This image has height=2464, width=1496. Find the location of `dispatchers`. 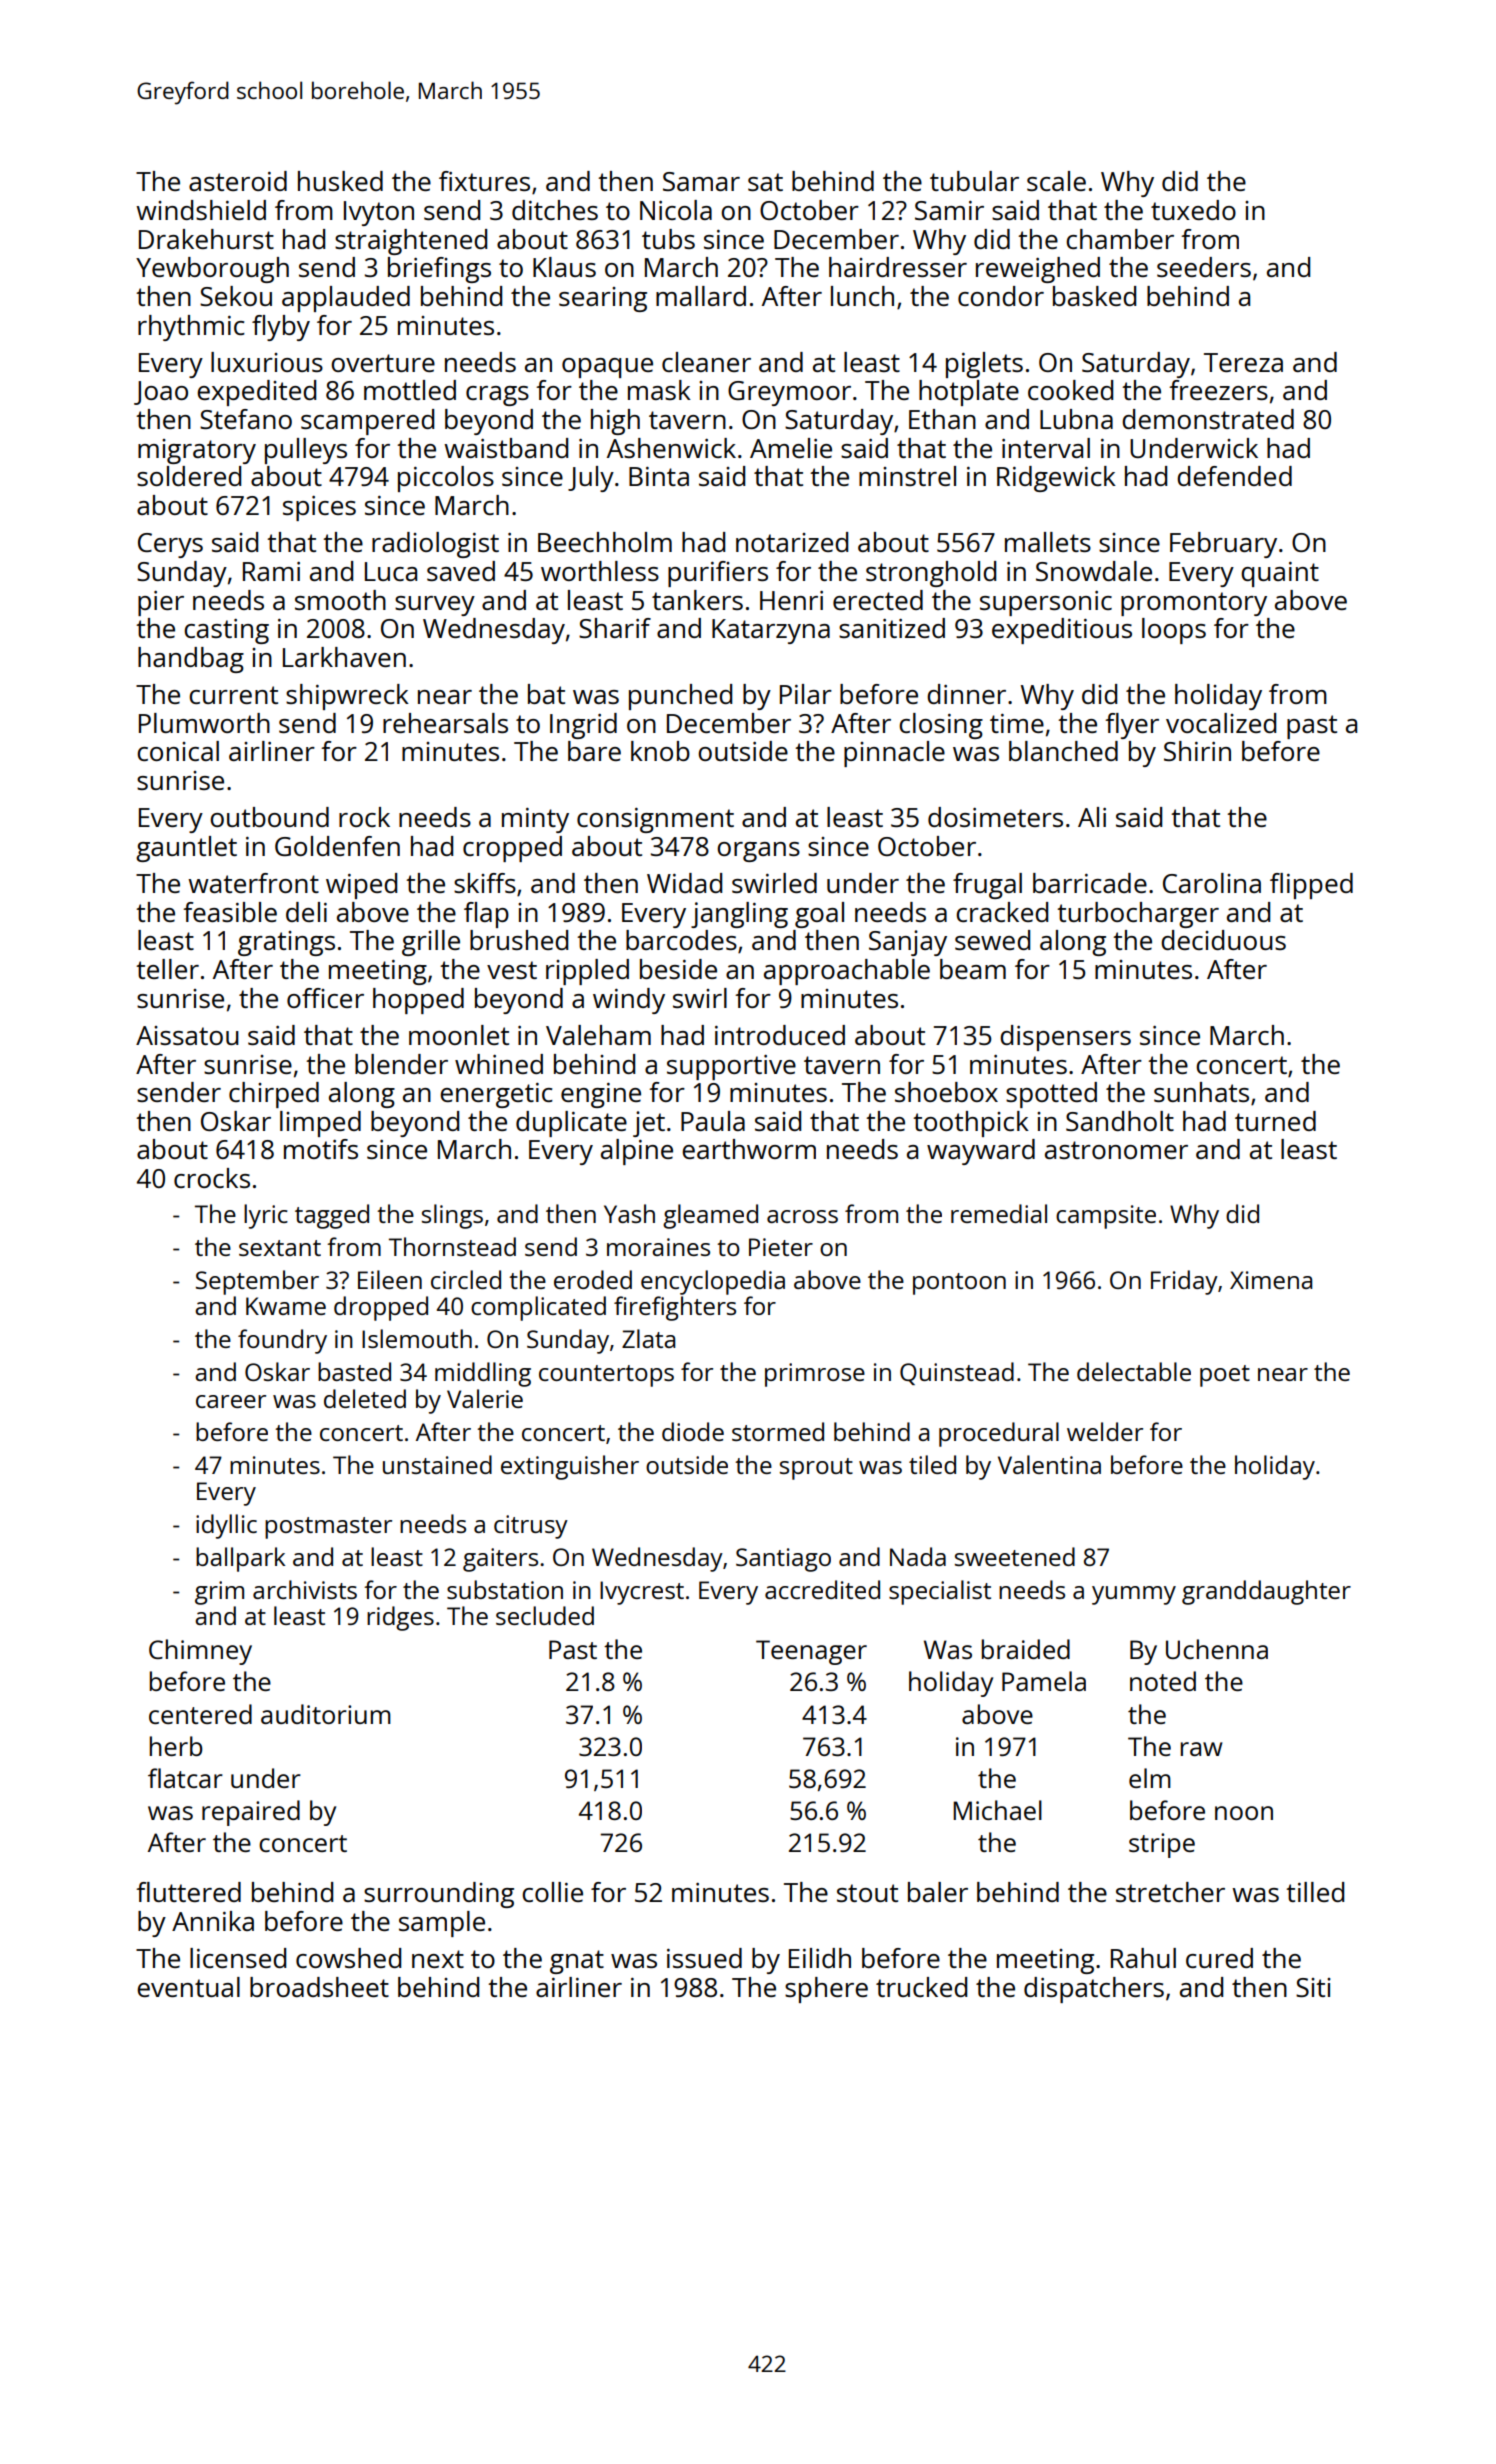

dispatchers is located at coordinates (1094, 1990).
